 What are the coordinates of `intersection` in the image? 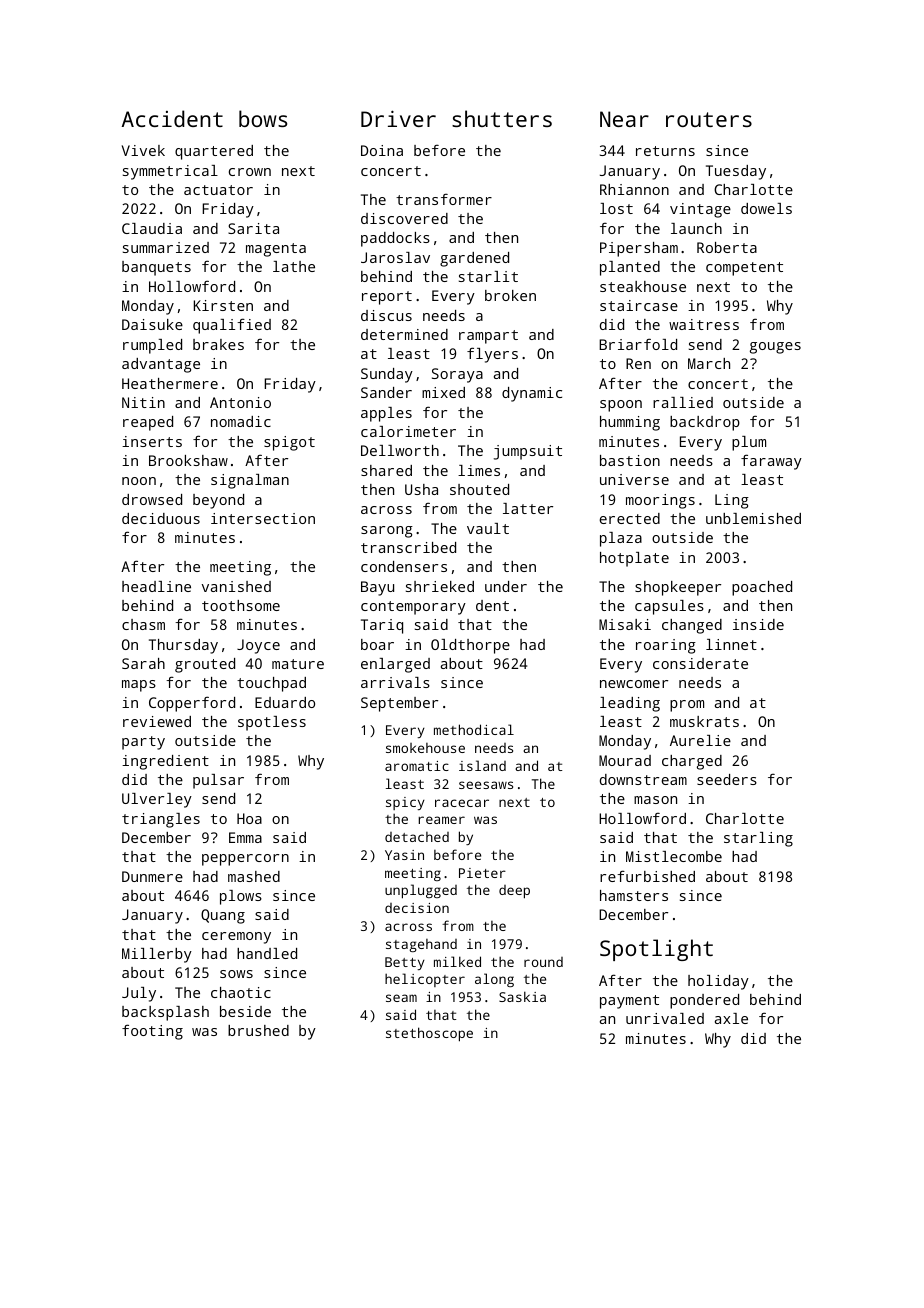 It's located at (263, 518).
